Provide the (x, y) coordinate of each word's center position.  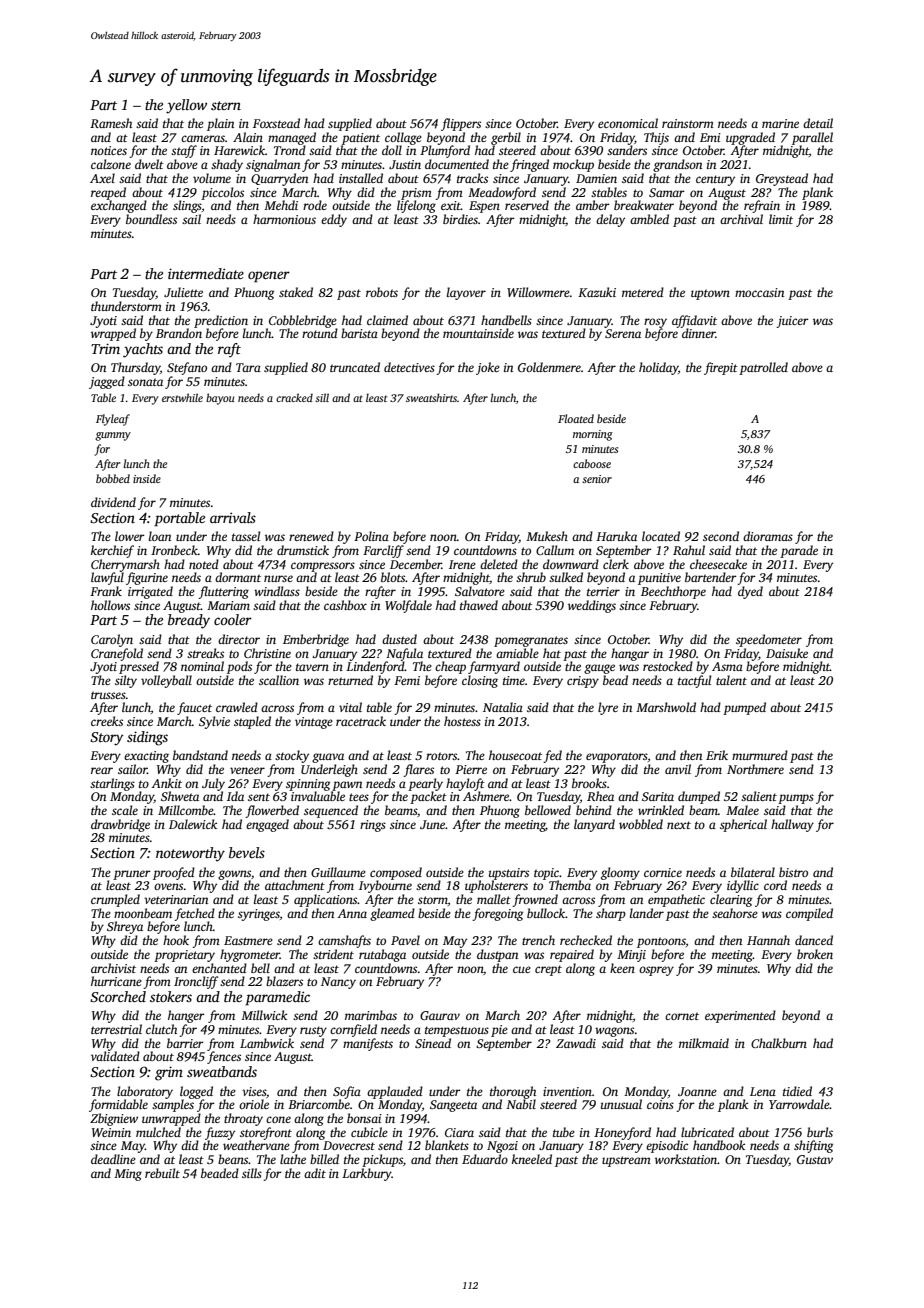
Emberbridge (316, 640)
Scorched (118, 996)
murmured (760, 755)
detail (818, 123)
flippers (461, 124)
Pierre (471, 769)
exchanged (119, 206)
